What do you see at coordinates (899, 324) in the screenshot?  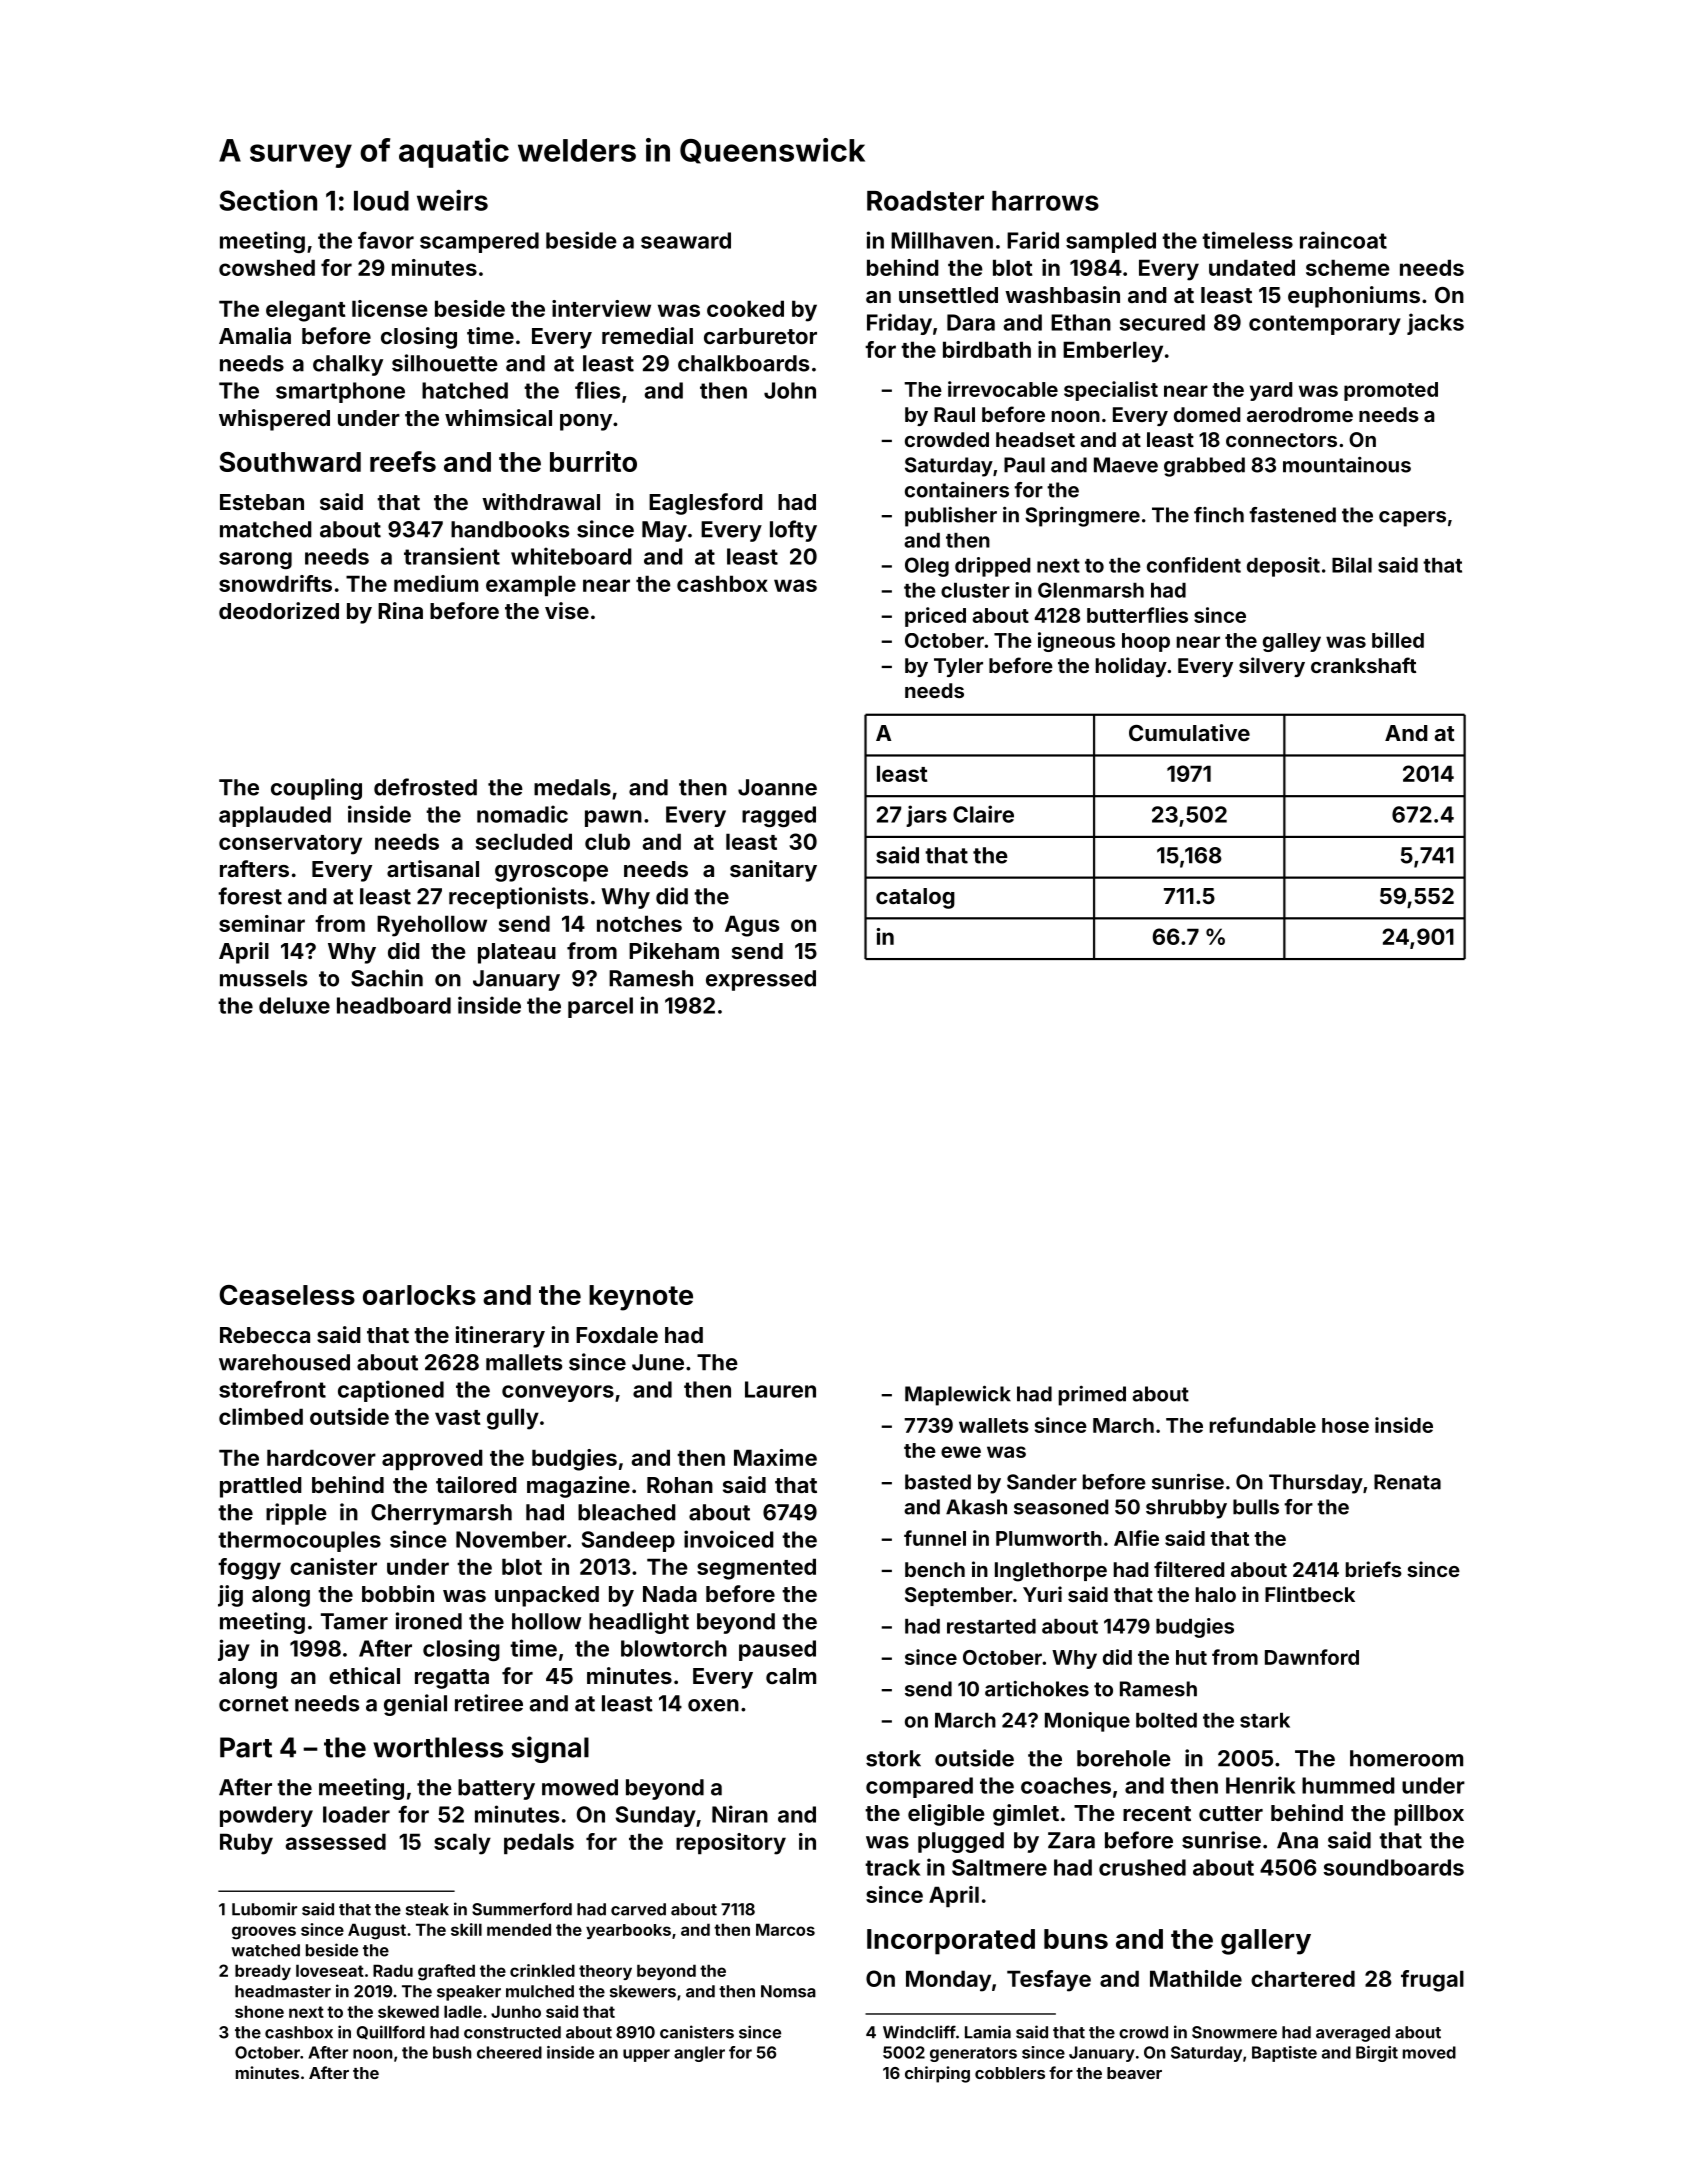 I see `Friday` at bounding box center [899, 324].
